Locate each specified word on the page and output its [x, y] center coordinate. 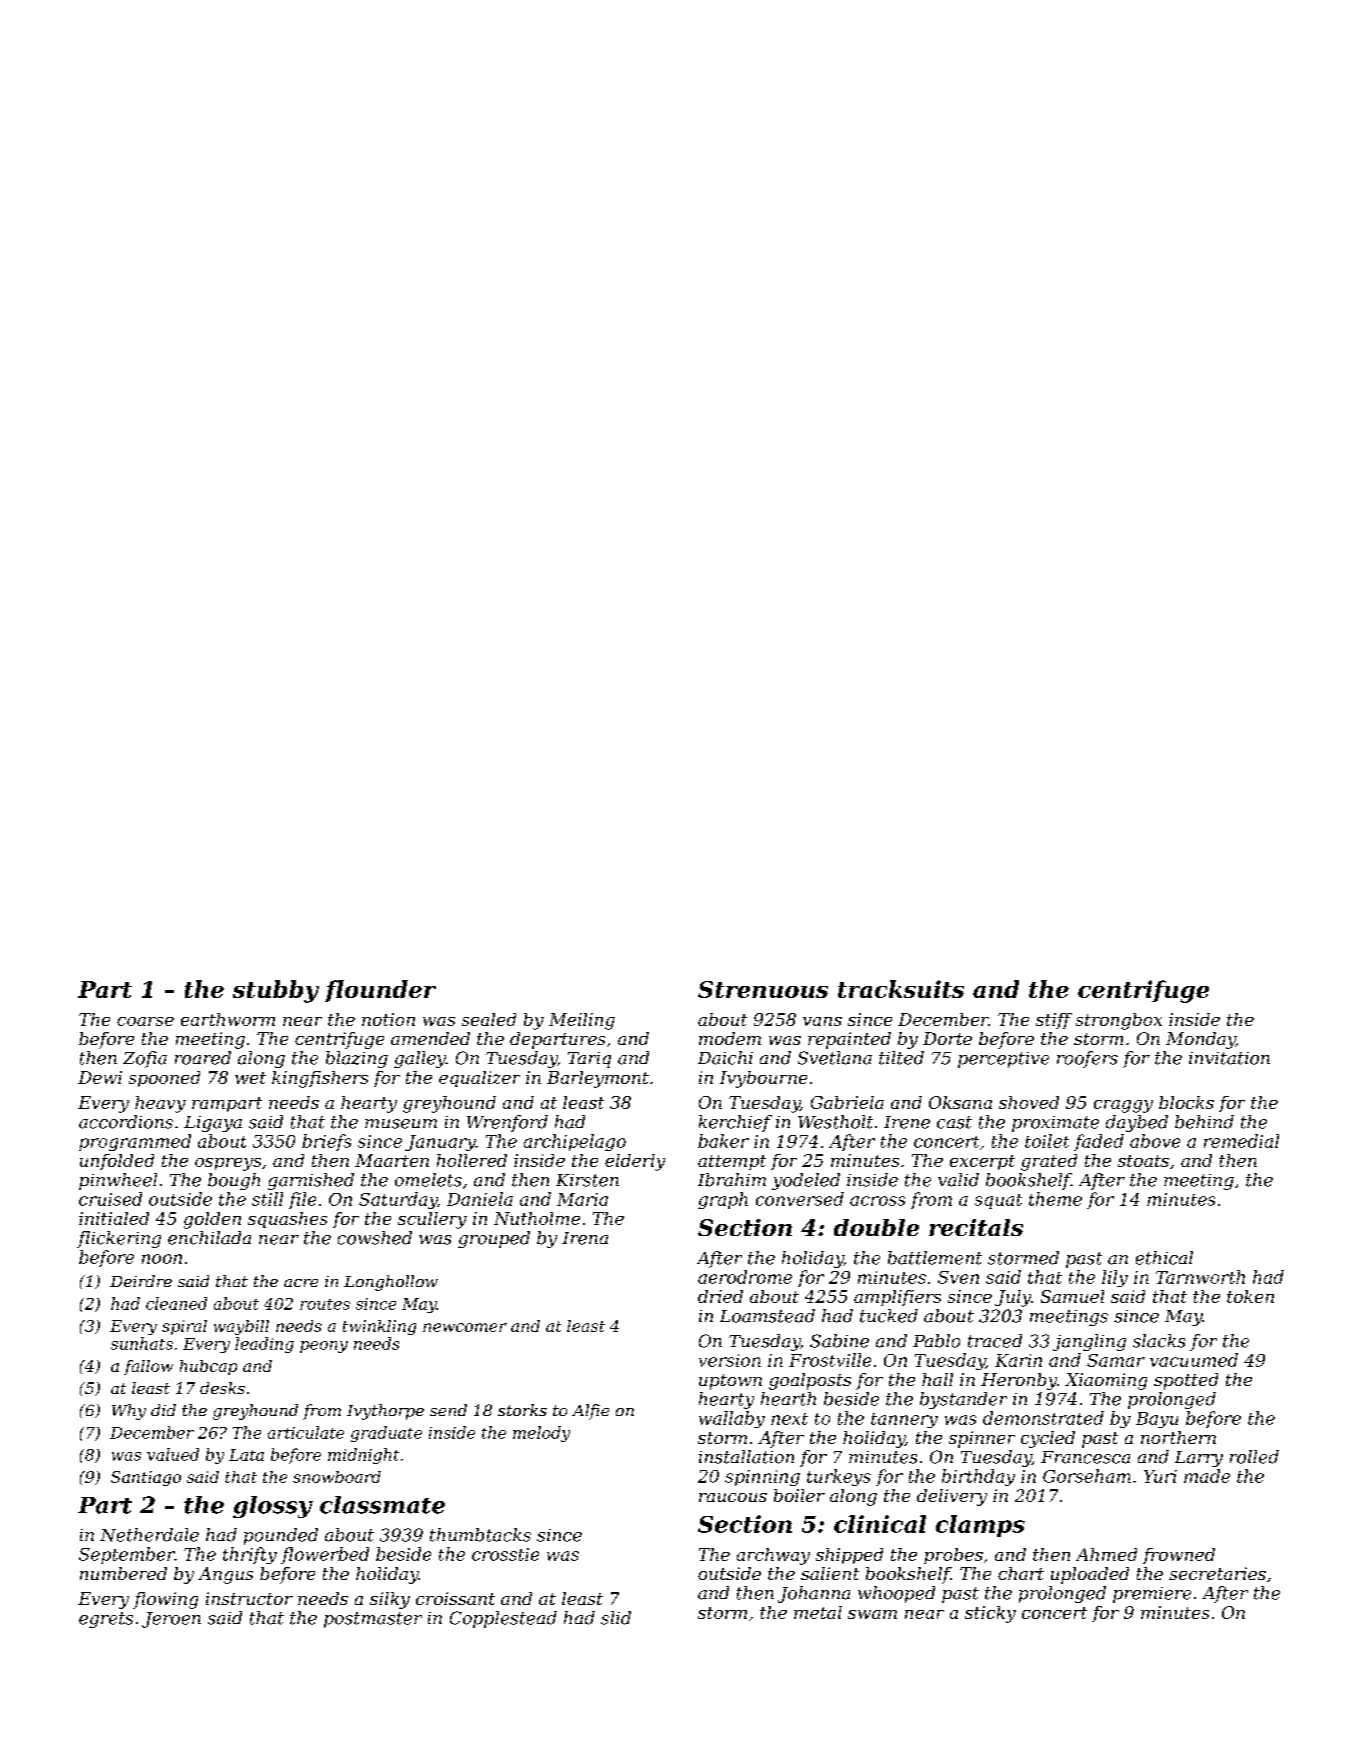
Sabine [839, 1341]
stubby [276, 991]
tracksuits [901, 989]
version [730, 1360]
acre [301, 1283]
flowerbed [325, 1555]
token [1250, 1296]
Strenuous [763, 989]
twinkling [379, 1327]
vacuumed [1194, 1360]
